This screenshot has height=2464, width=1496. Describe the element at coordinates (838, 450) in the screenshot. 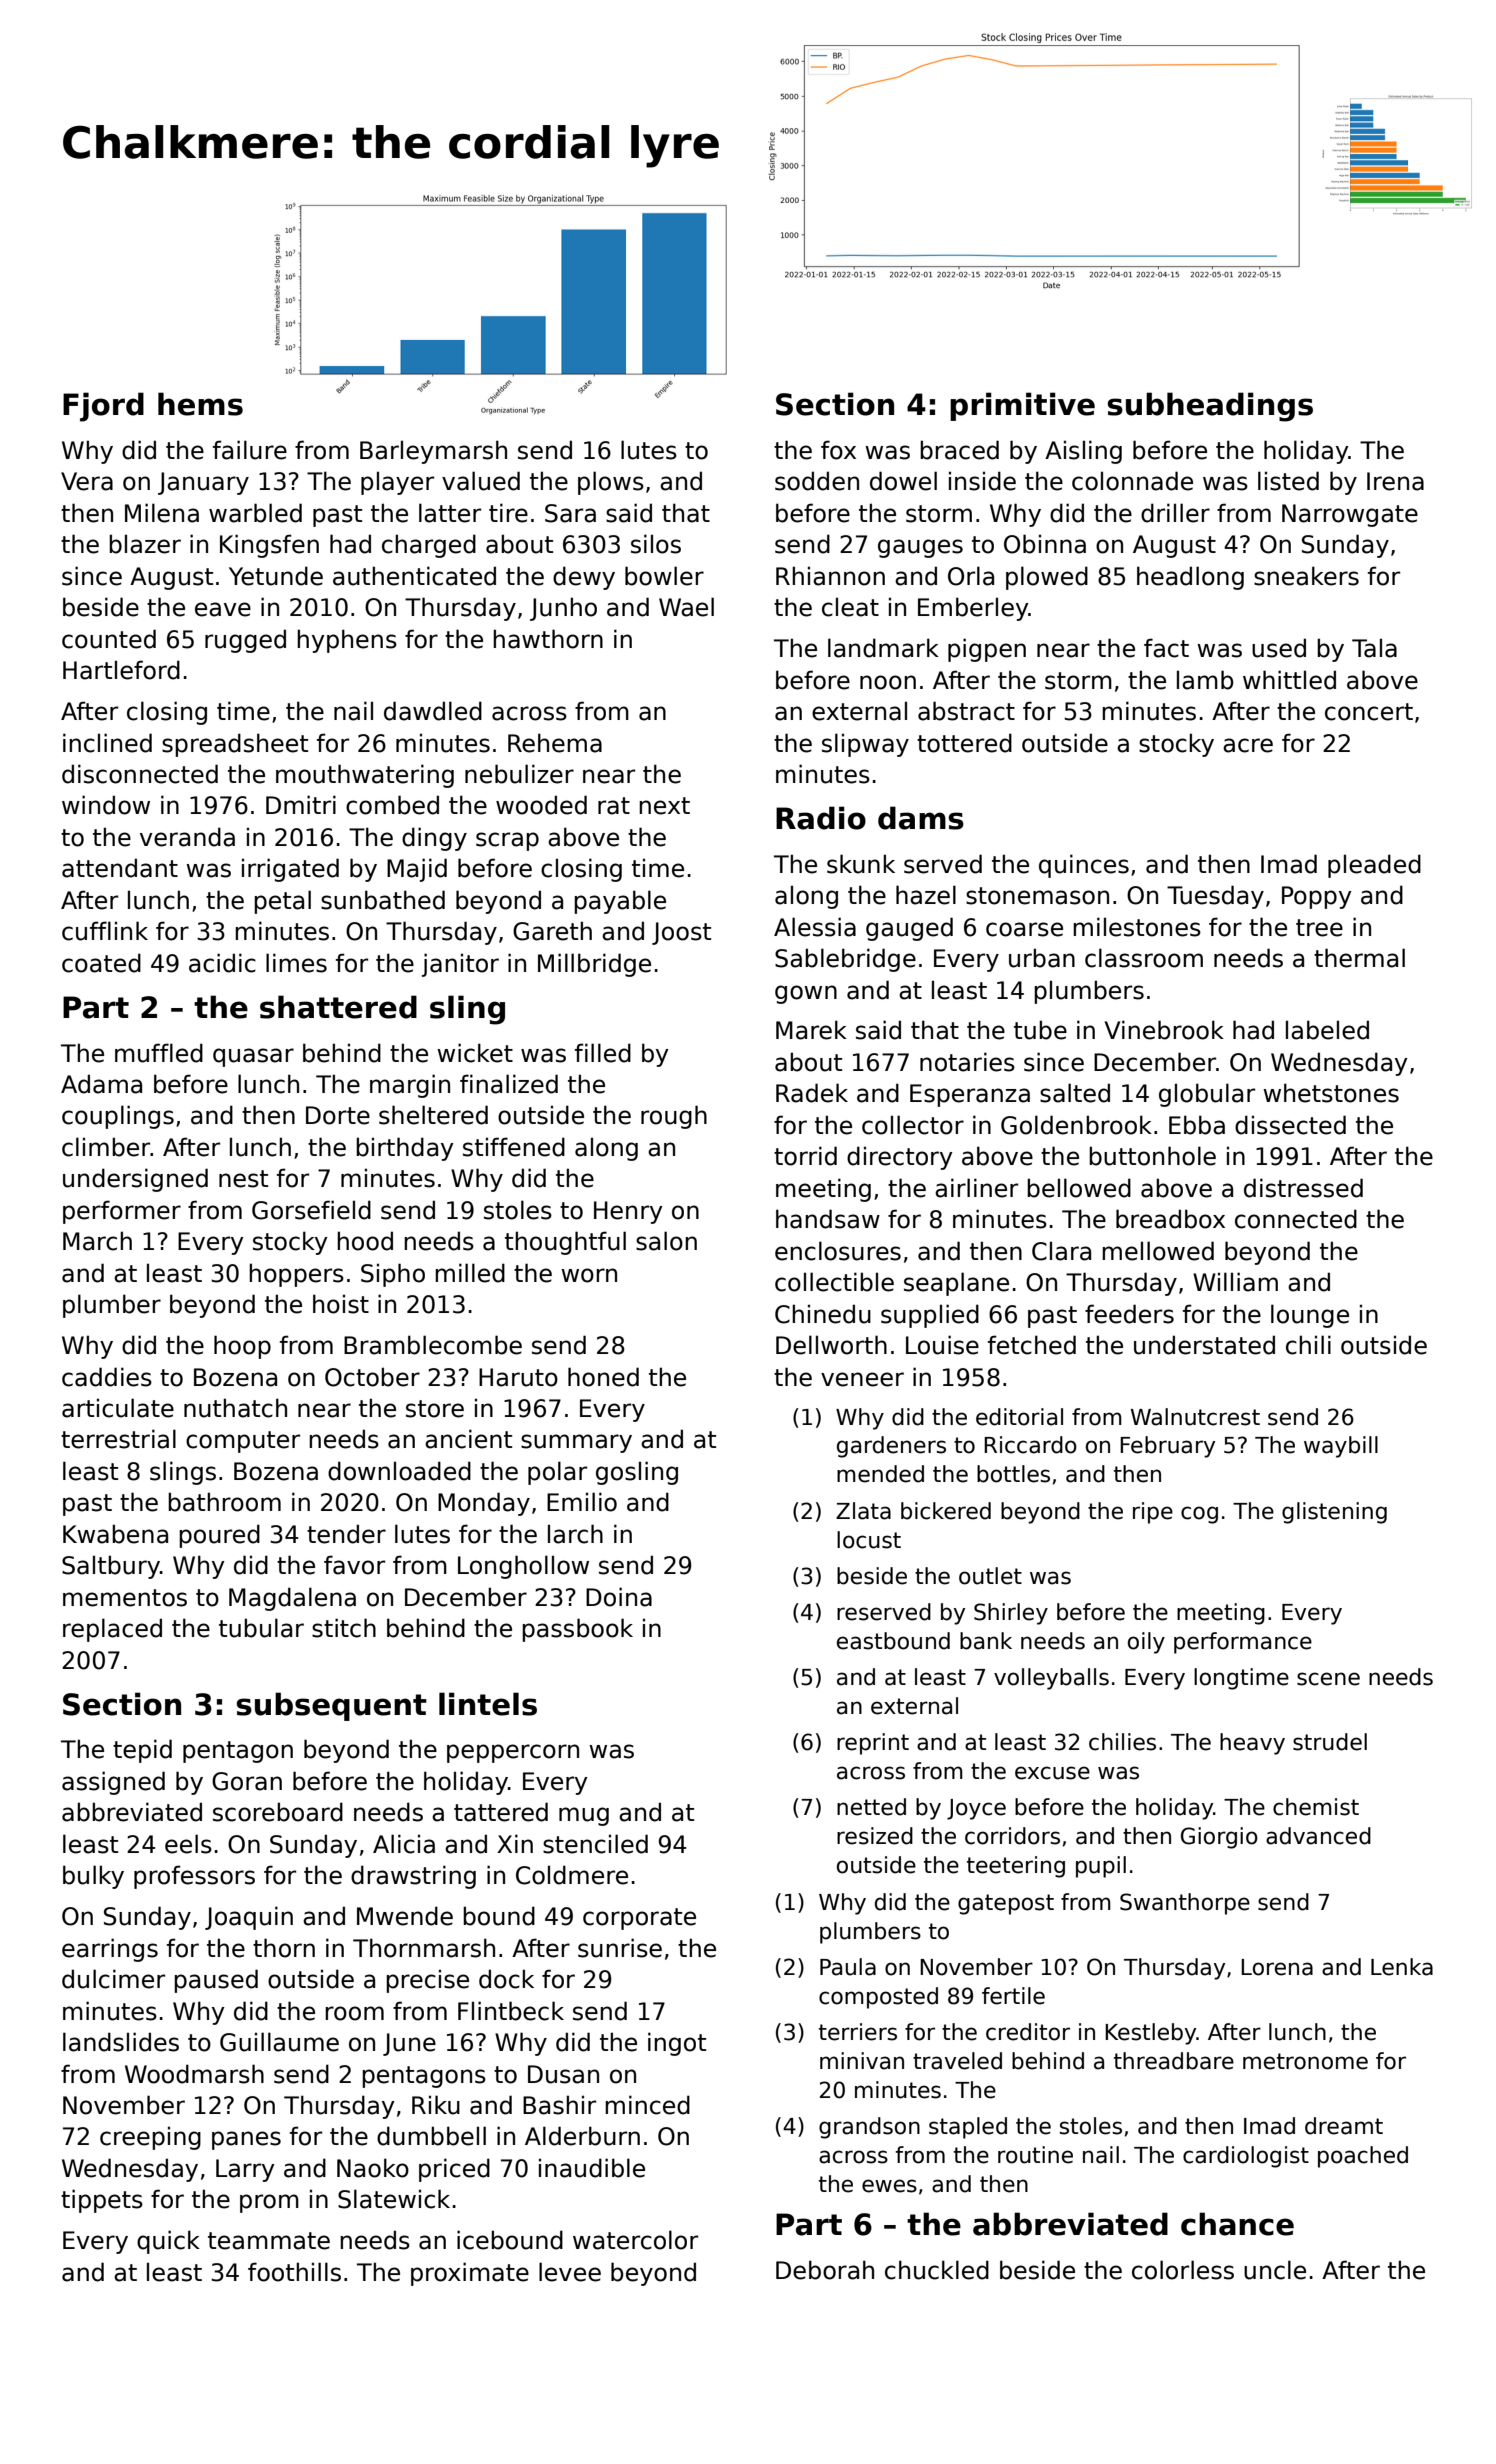

I see `fox` at that location.
